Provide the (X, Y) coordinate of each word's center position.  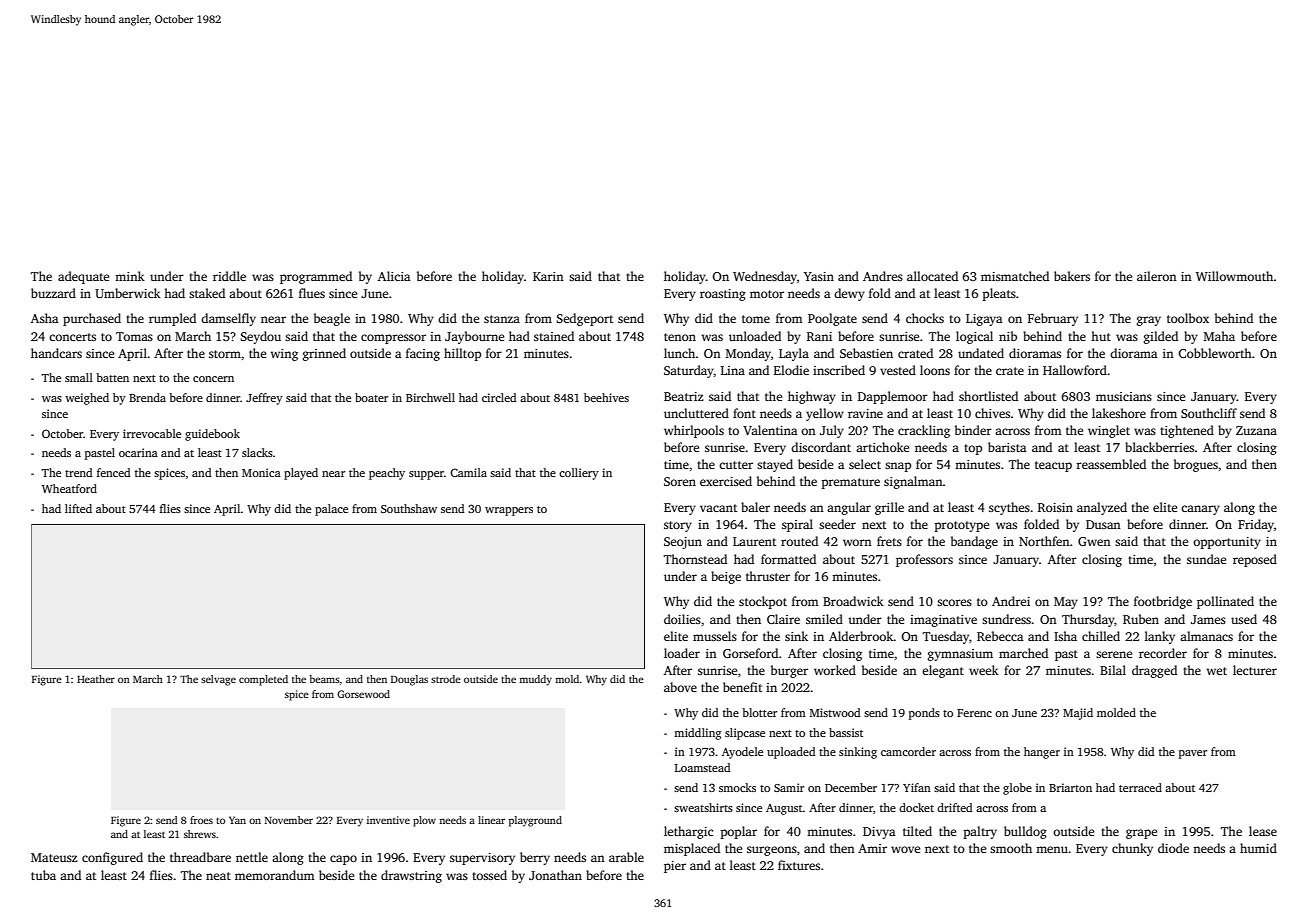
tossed (489, 875)
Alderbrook (861, 636)
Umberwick (128, 293)
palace (331, 510)
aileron (1157, 276)
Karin (548, 276)
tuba (43, 875)
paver (1193, 754)
